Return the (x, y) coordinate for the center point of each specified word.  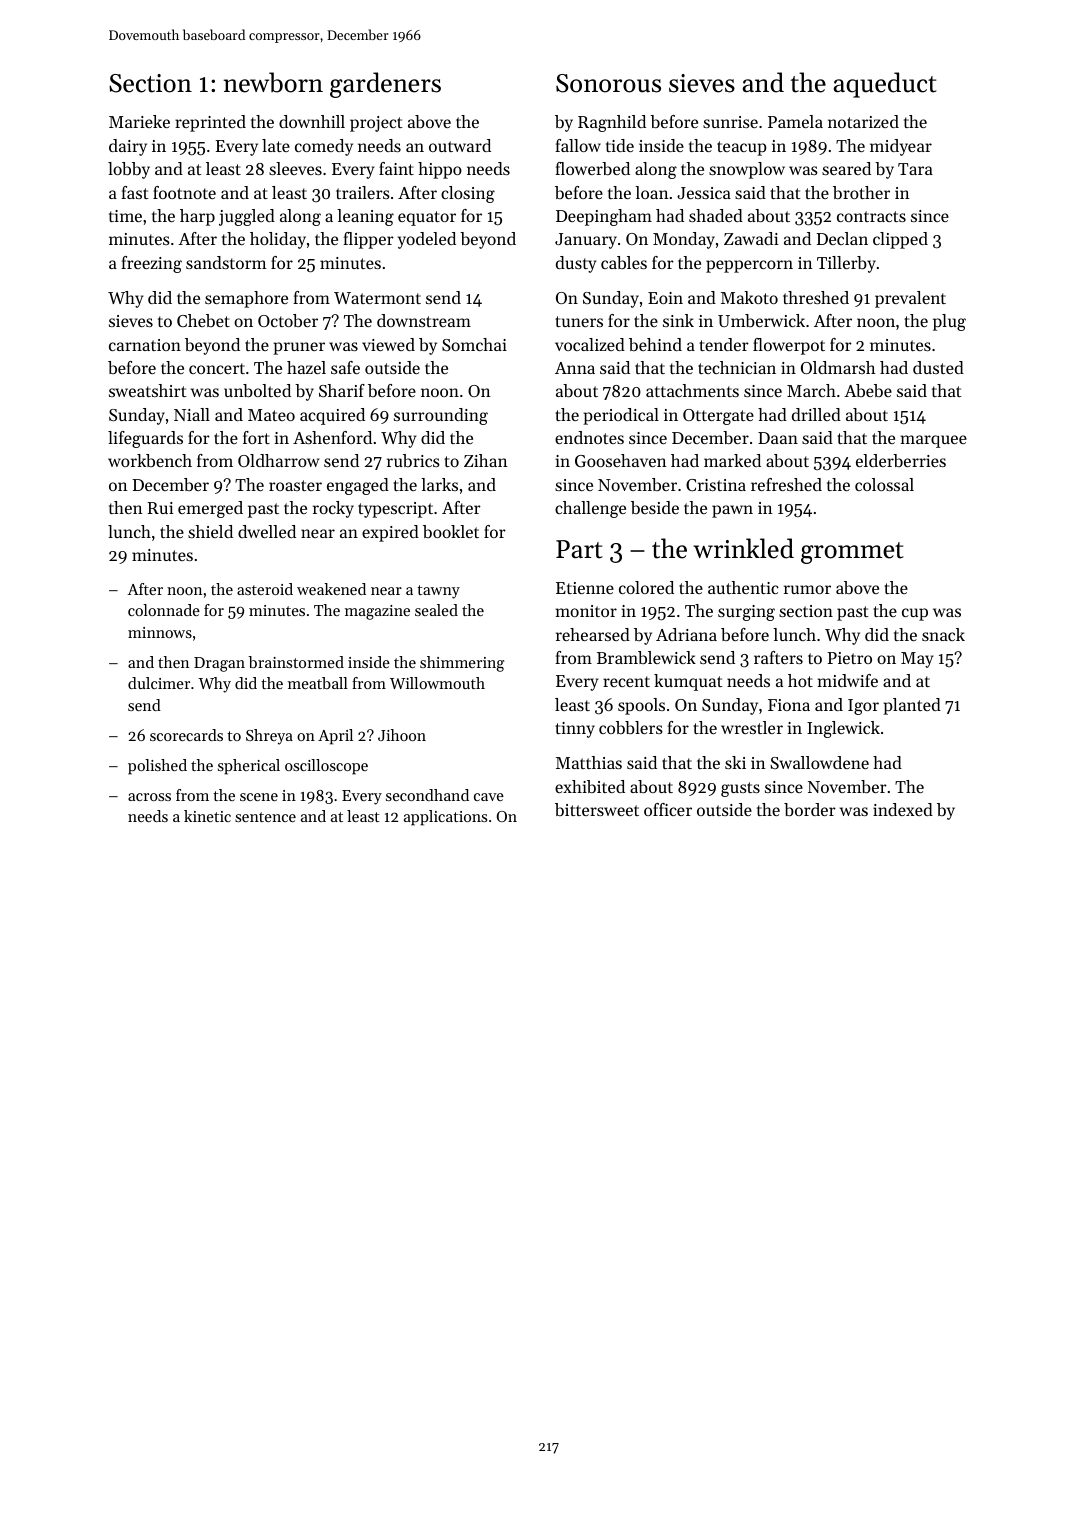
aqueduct (885, 85)
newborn (273, 82)
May (917, 660)
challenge (590, 509)
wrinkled (743, 548)
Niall (192, 414)
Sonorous (608, 83)
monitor (586, 611)
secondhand (427, 795)
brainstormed (296, 662)
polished (157, 767)
